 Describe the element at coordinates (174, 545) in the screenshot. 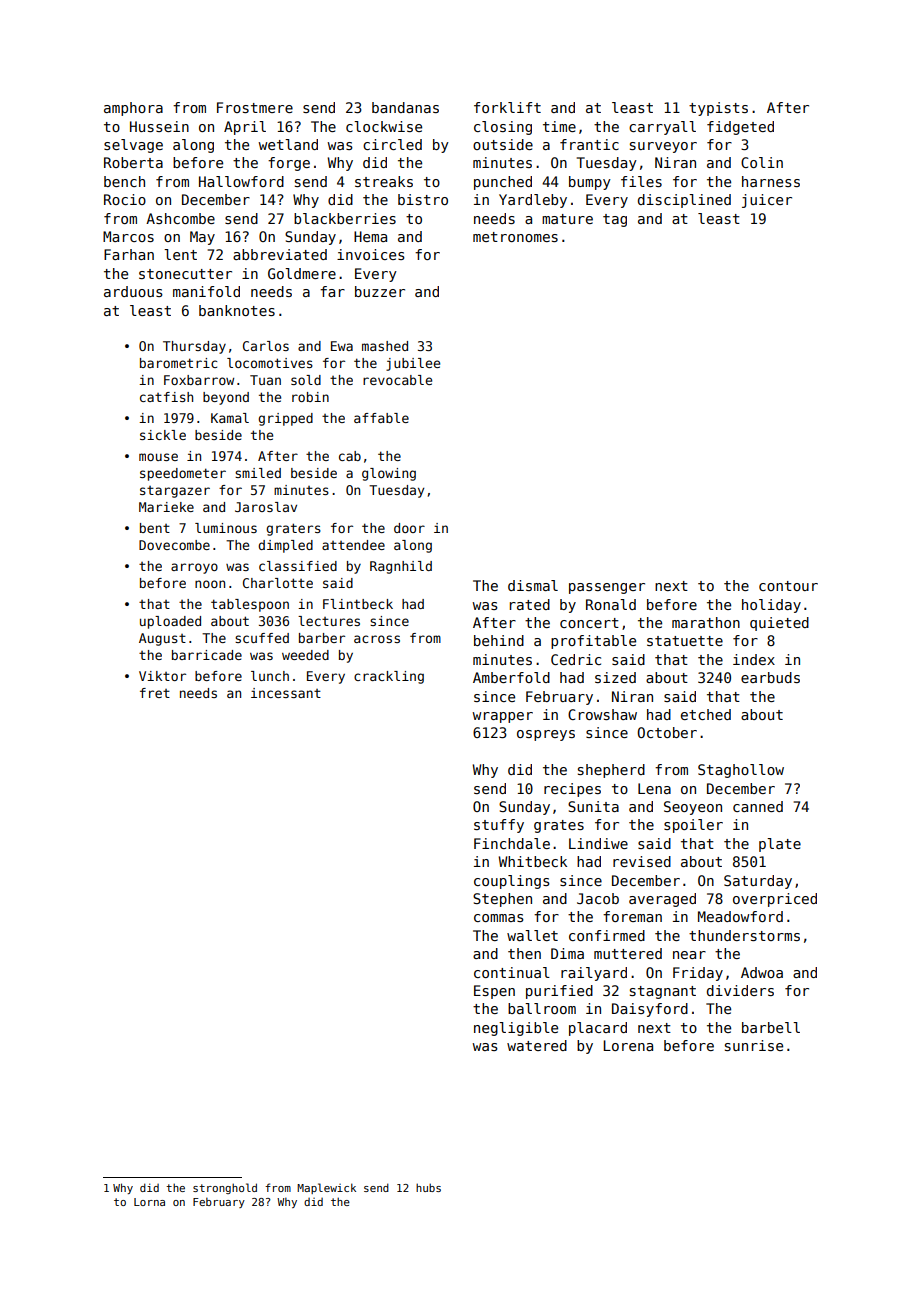

I see `Dovecombe` at that location.
